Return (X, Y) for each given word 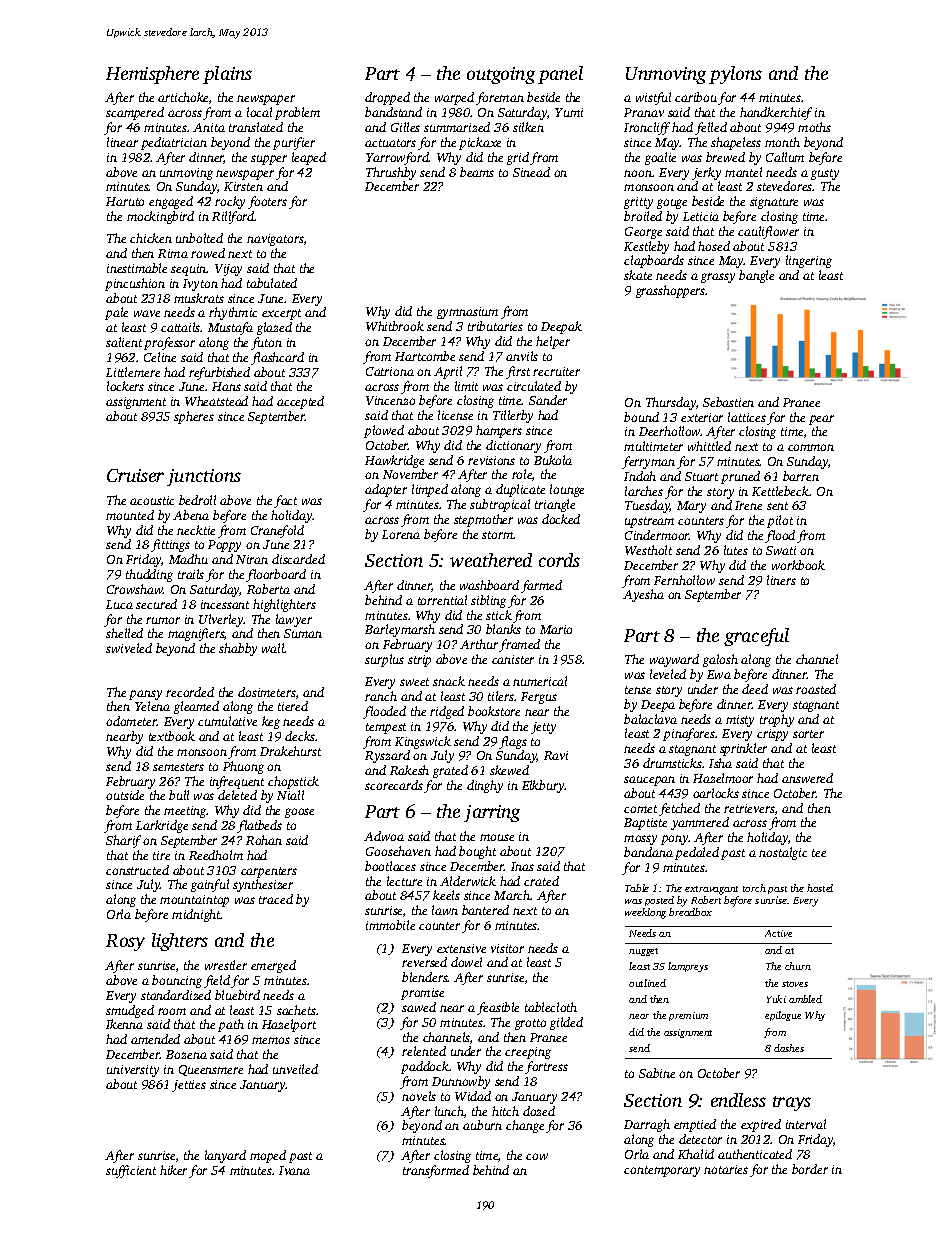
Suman (303, 633)
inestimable (137, 268)
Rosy (125, 942)
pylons (735, 75)
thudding (149, 575)
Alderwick (468, 881)
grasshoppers (671, 291)
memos (271, 1040)
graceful (756, 637)
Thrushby (391, 173)
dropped (387, 98)
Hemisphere (152, 75)
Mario (556, 629)
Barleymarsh (400, 630)
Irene (748, 505)
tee (819, 853)
